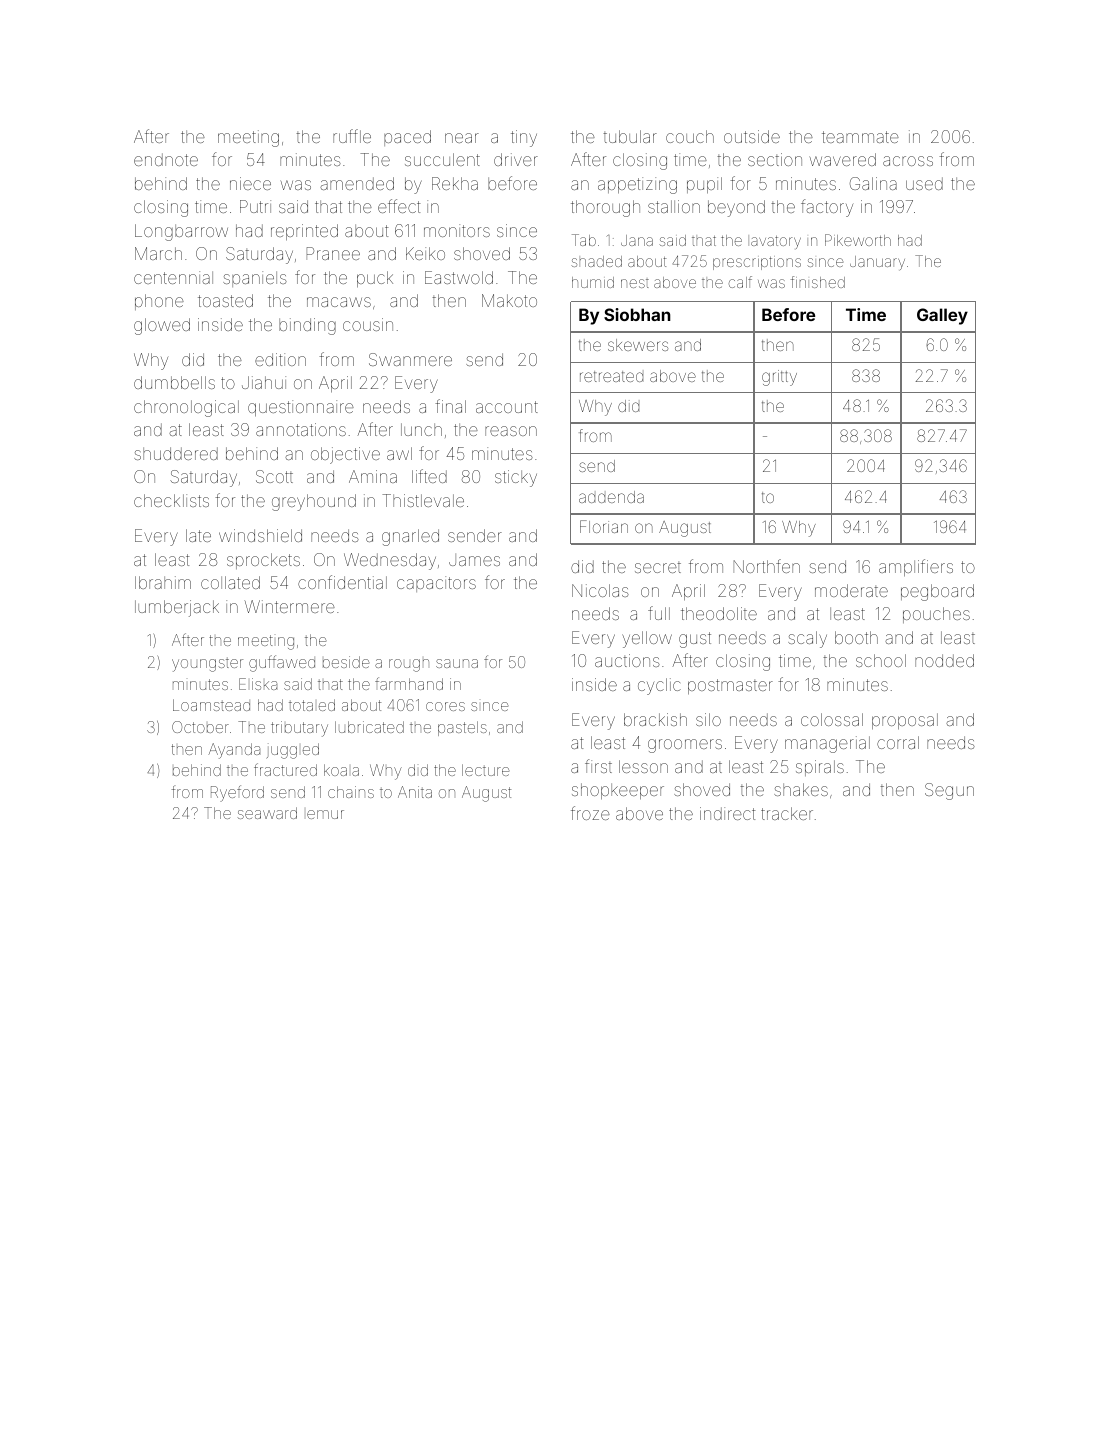 This screenshot has height=1435, width=1109. What do you see at coordinates (314, 502) in the screenshot?
I see `greyhound` at bounding box center [314, 502].
